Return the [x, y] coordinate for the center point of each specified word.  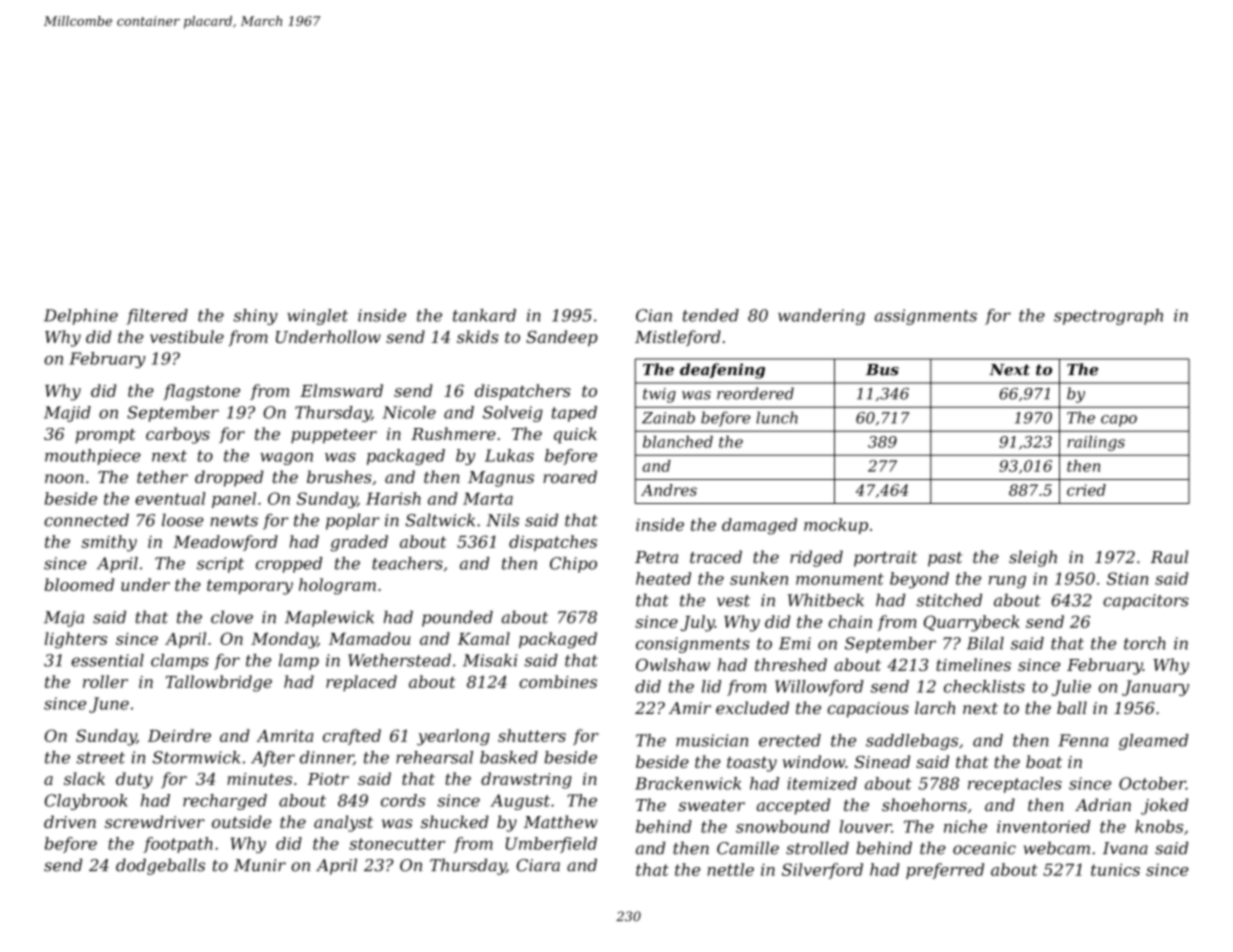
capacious [868, 710]
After [273, 759]
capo [1119, 421]
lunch [777, 417]
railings [1096, 443]
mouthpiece [93, 457]
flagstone [201, 392]
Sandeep [562, 338]
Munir [260, 865]
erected [790, 740]
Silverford [822, 871]
